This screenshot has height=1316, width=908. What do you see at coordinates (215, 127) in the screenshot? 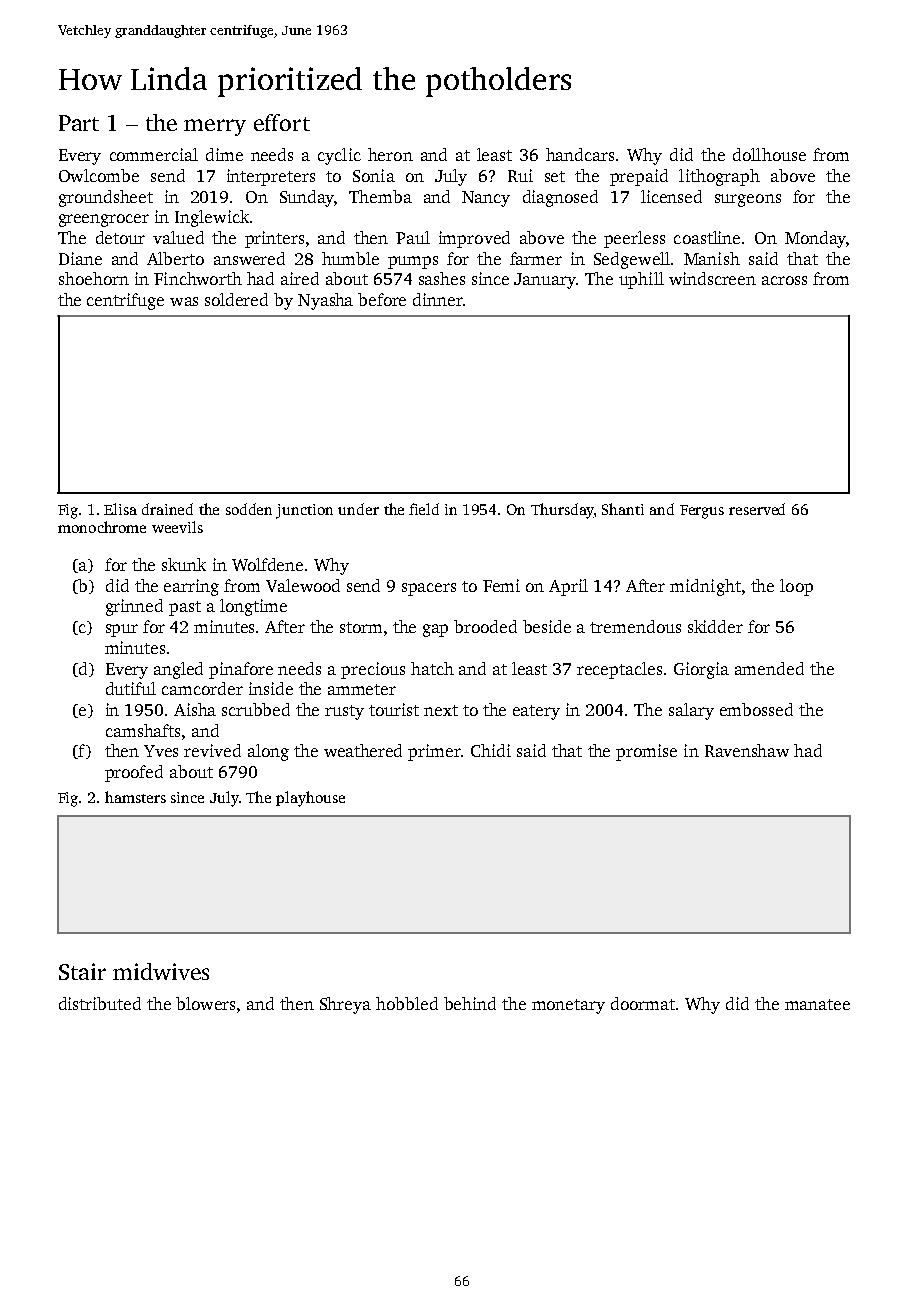
I see `merry` at bounding box center [215, 127].
